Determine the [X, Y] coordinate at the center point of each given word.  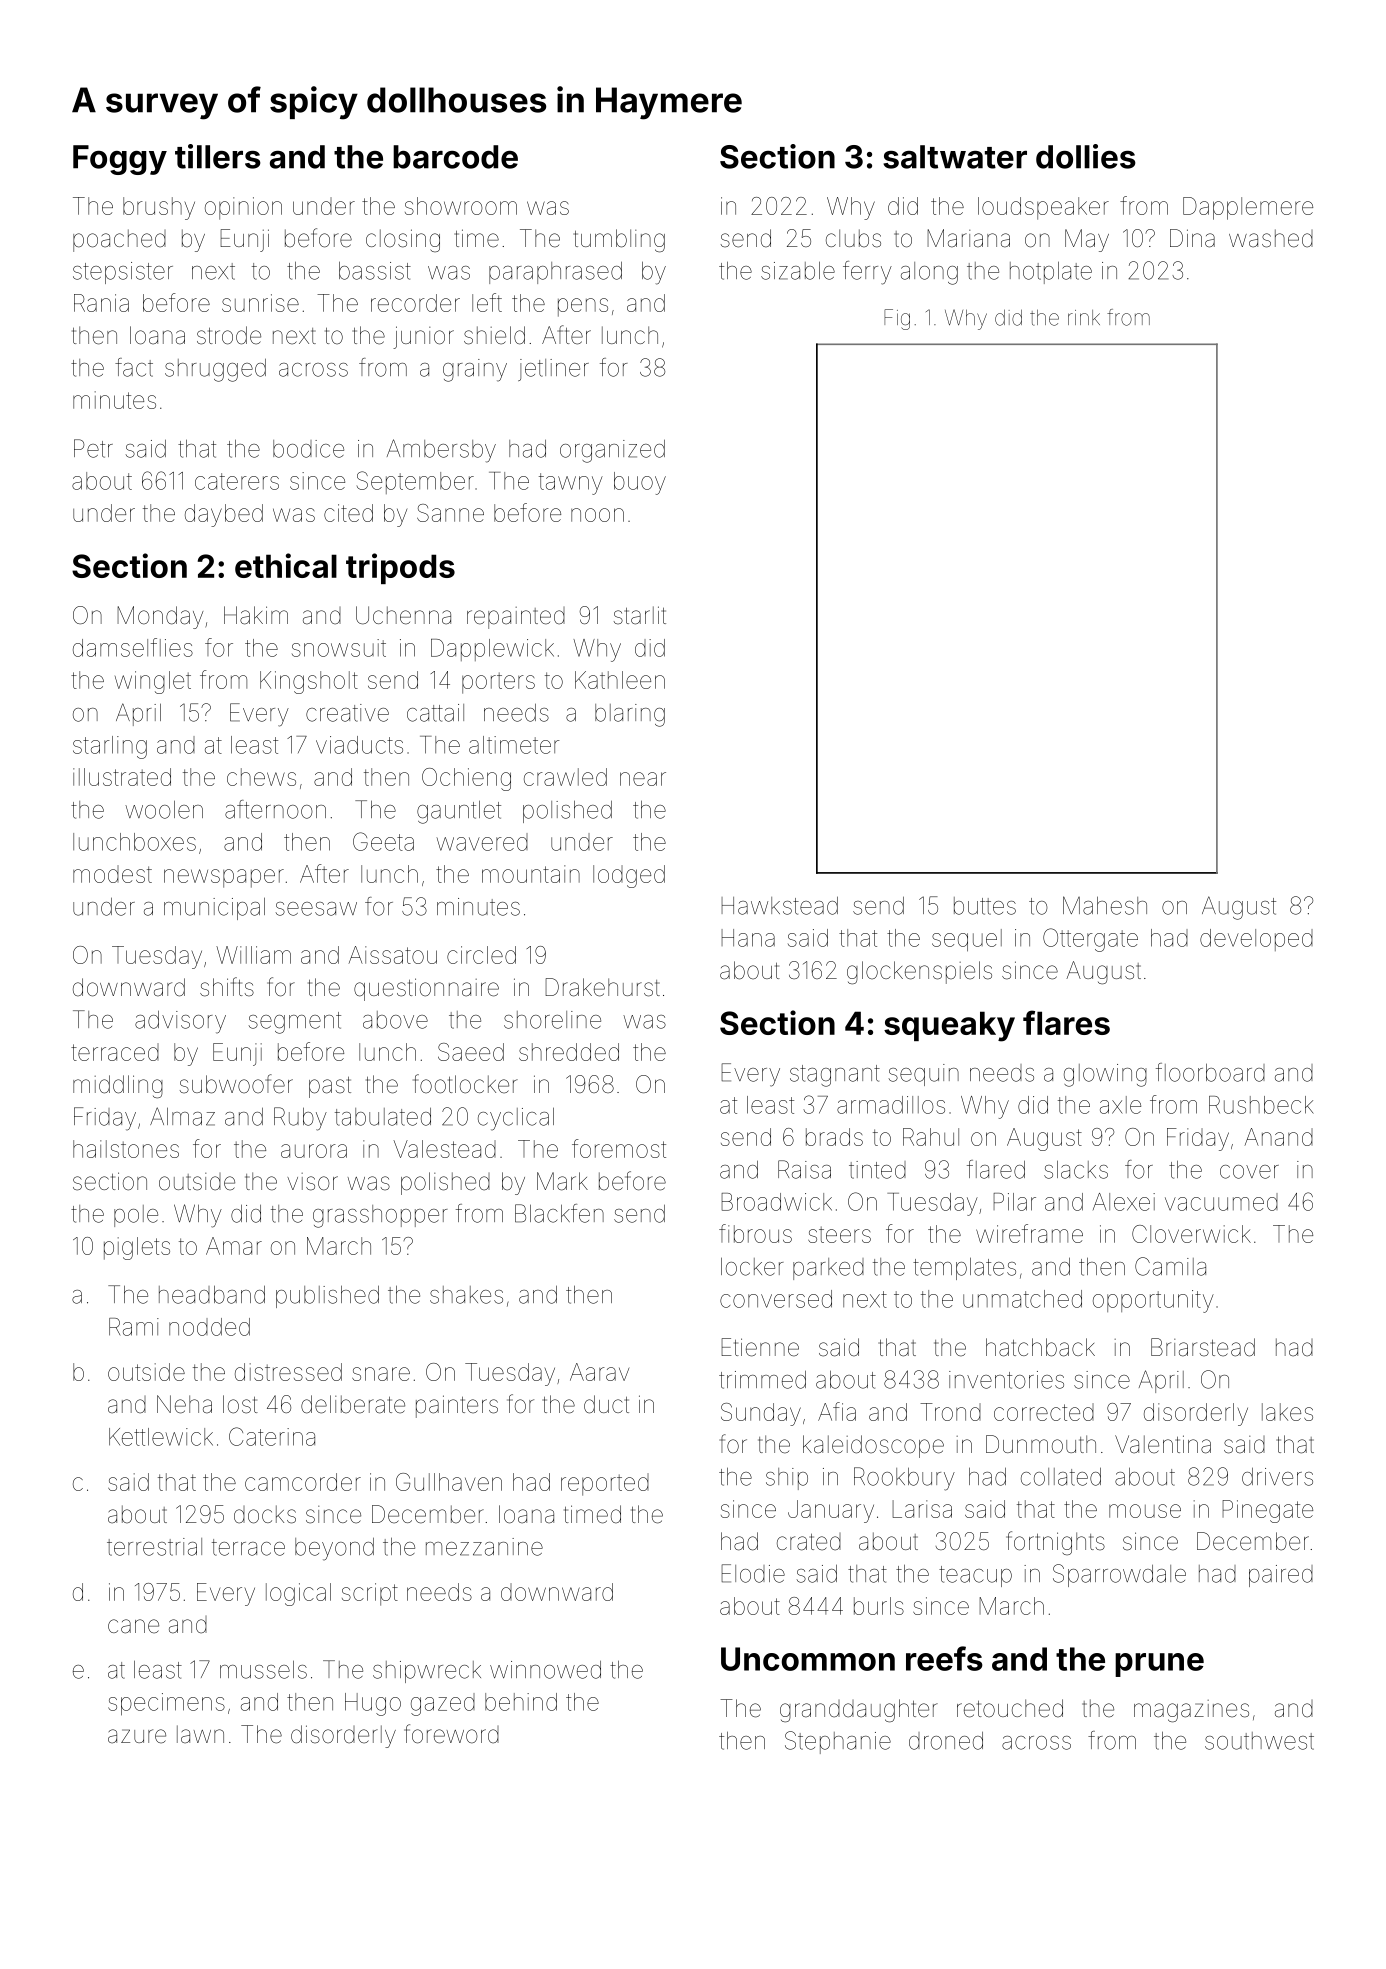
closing [403, 240]
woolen [164, 810]
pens [583, 307]
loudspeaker [1043, 208]
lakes [1287, 1412]
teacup [975, 1576]
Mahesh [1105, 905]
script [370, 1594]
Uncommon [808, 1659]
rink [1084, 317]
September [415, 482]
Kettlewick [161, 1437]
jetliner [553, 370]
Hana [748, 938]
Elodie [753, 1573]
